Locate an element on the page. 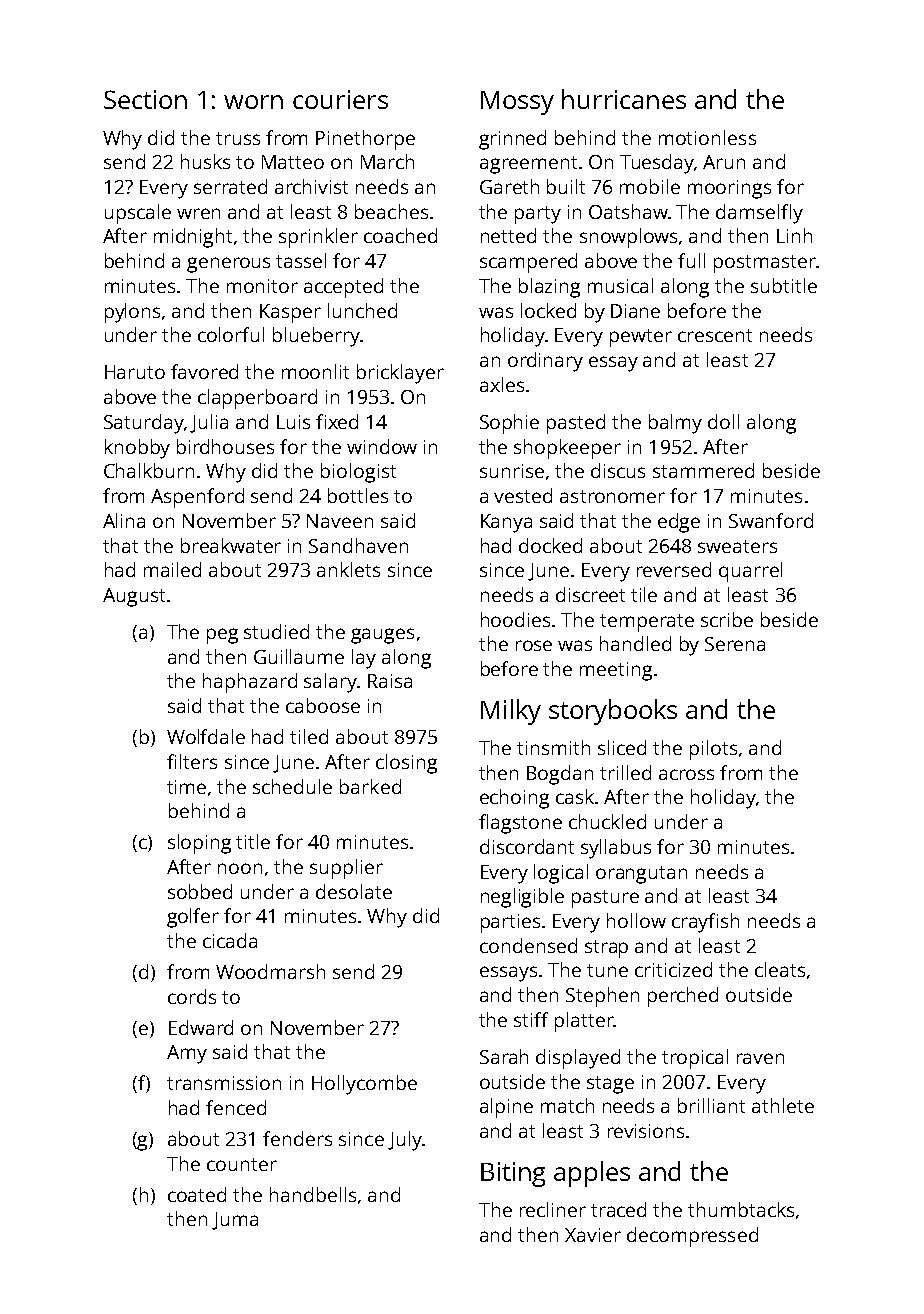 The height and width of the page is (1314, 924). Juma is located at coordinates (235, 1221).
